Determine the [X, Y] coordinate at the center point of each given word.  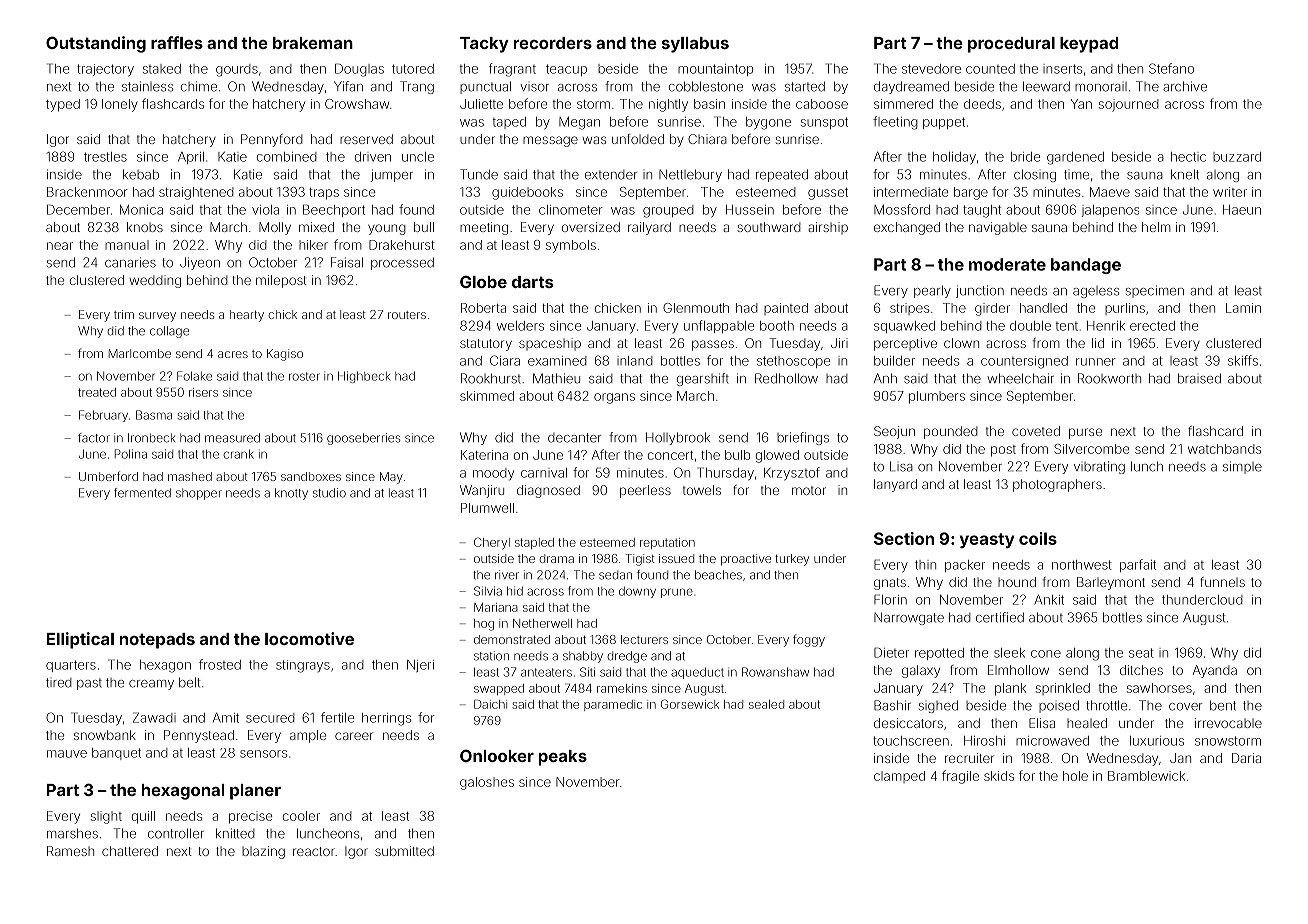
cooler [301, 816]
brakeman [313, 43]
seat [1141, 653]
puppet [944, 123]
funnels [1222, 582]
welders [520, 326]
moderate [1007, 264]
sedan [615, 575]
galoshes [487, 783]
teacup [566, 70]
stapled [534, 543]
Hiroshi [984, 741]
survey [157, 317]
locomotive [309, 638]
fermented [142, 493]
